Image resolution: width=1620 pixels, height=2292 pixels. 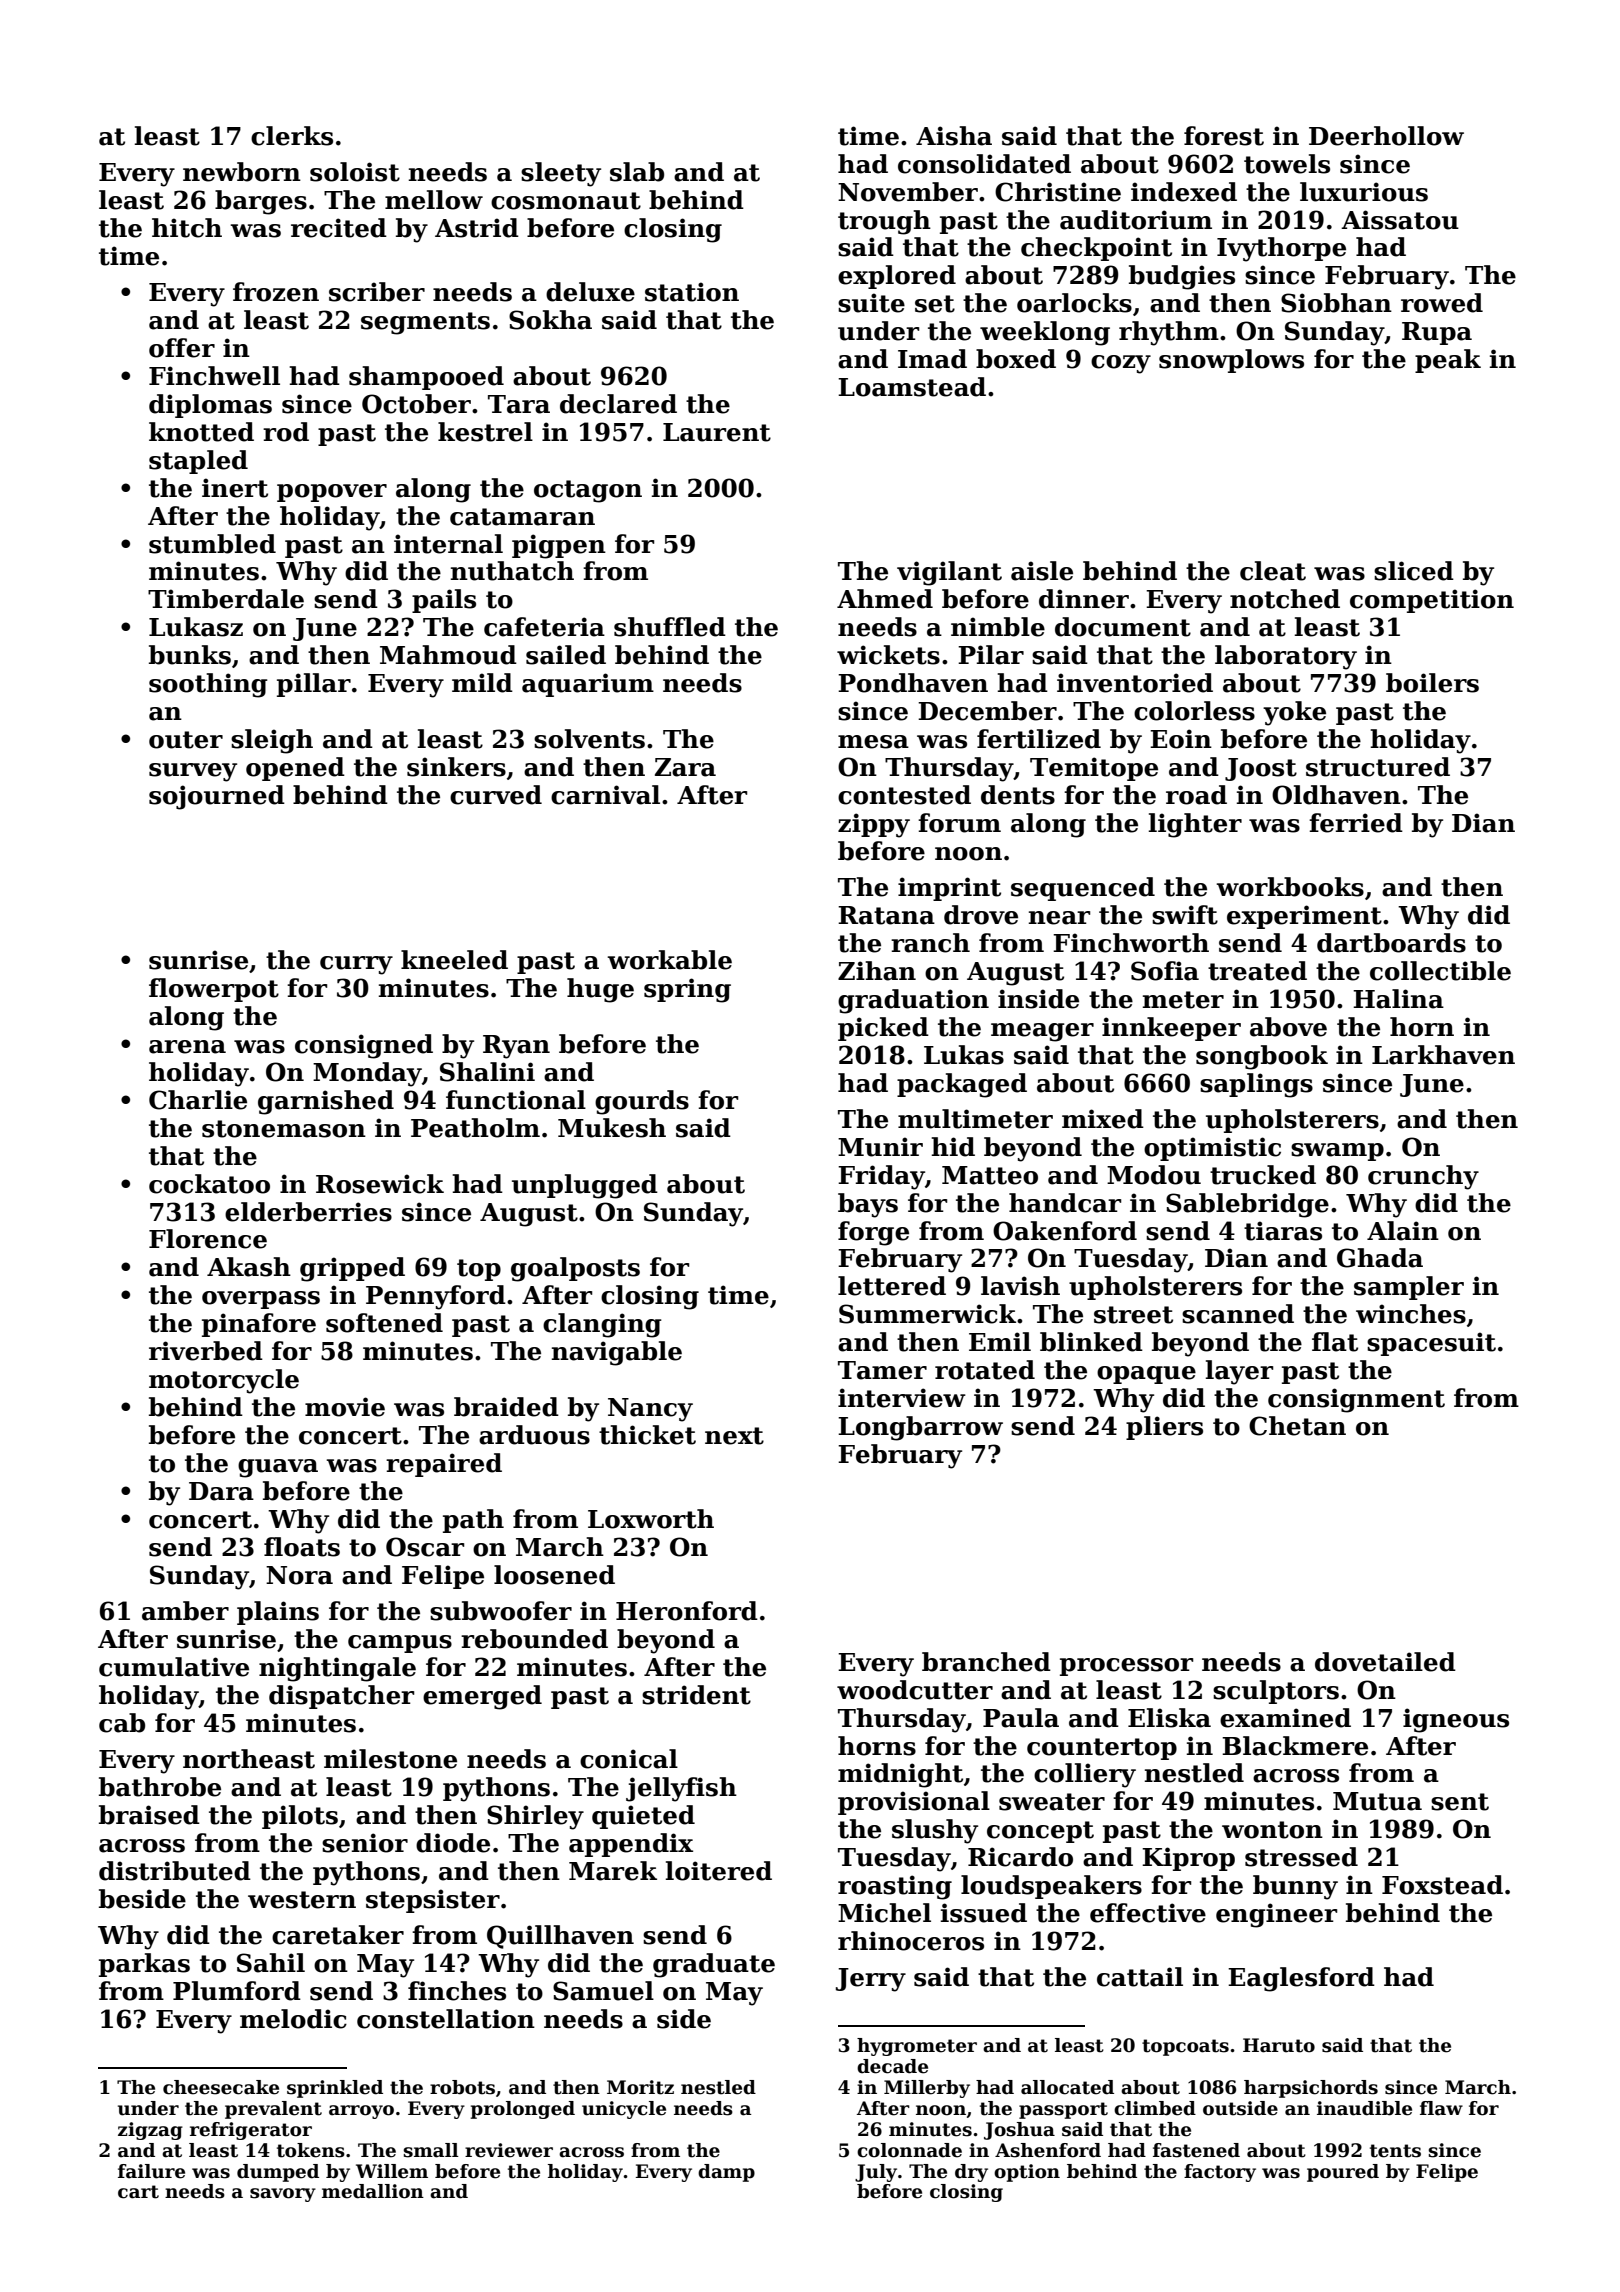 What do you see at coordinates (1336, 303) in the screenshot?
I see `Siobhan` at bounding box center [1336, 303].
